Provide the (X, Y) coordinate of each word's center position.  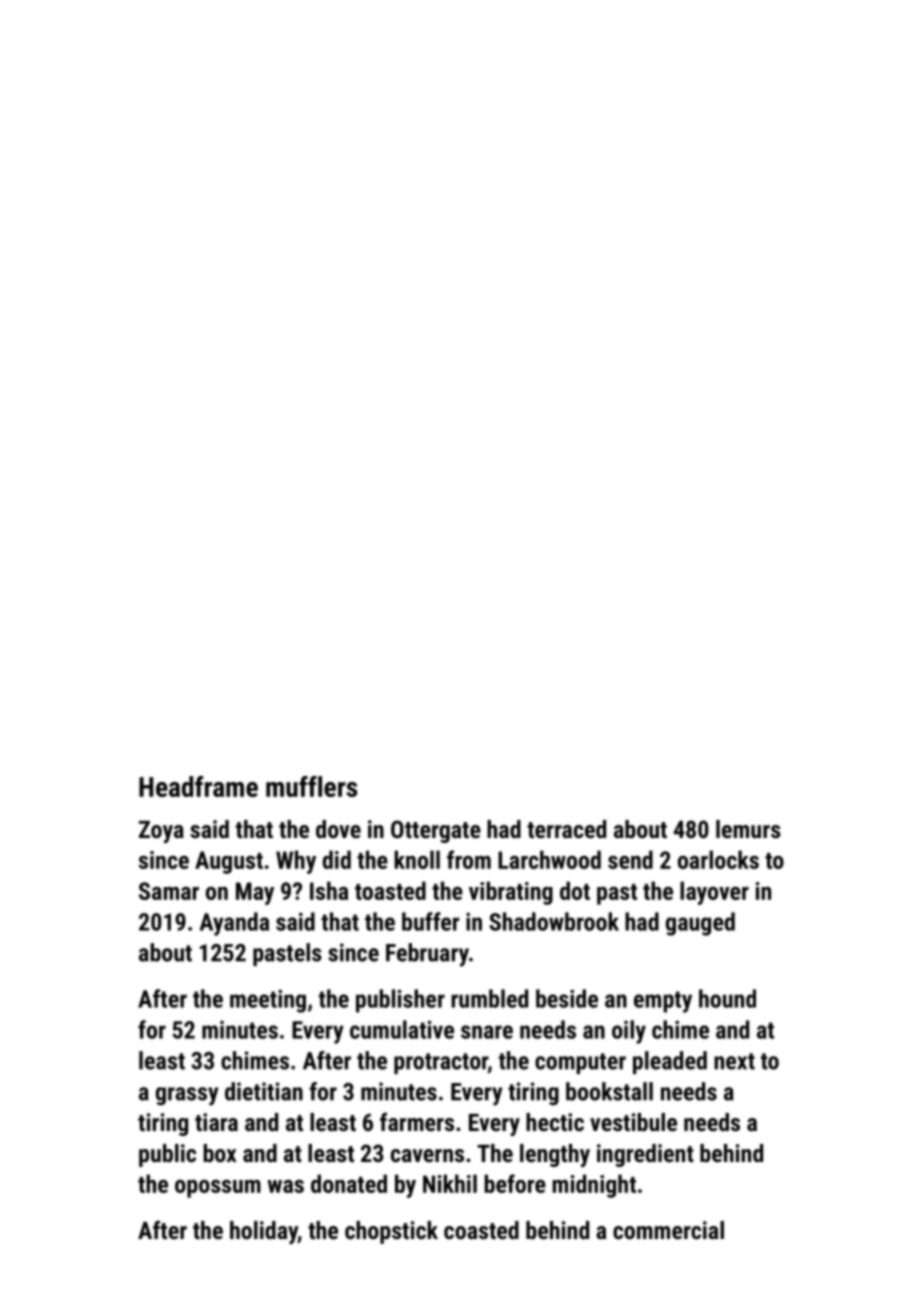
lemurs (748, 829)
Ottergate (436, 831)
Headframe (198, 786)
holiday (264, 1232)
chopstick (391, 1232)
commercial (668, 1230)
